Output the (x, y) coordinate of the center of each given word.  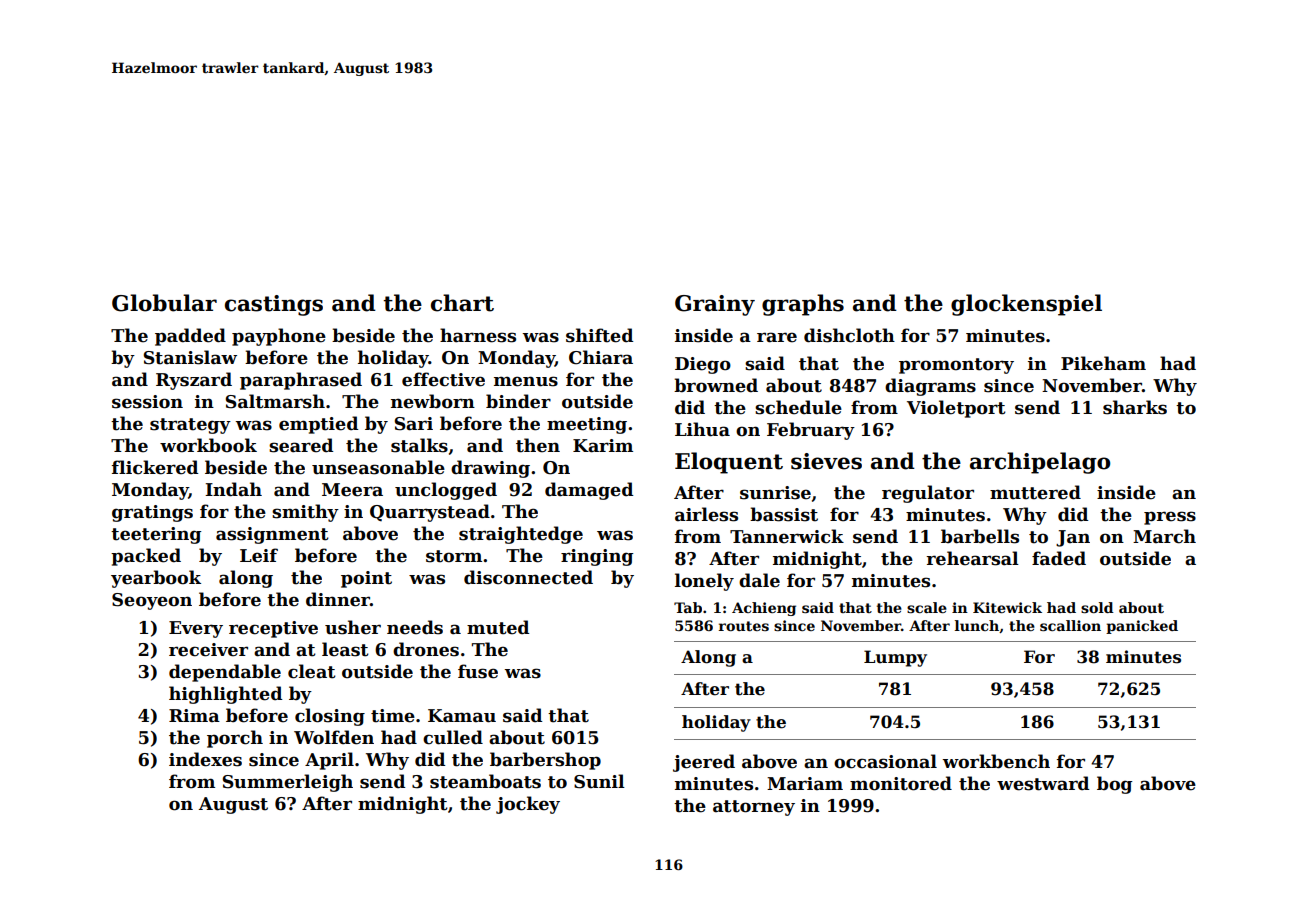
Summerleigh (288, 783)
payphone (279, 337)
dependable (225, 673)
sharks (1135, 407)
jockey (528, 805)
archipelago (1040, 463)
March (1164, 536)
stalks (419, 445)
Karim (603, 446)
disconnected (528, 577)
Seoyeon (152, 601)
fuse (478, 671)
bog (1114, 785)
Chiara (601, 357)
